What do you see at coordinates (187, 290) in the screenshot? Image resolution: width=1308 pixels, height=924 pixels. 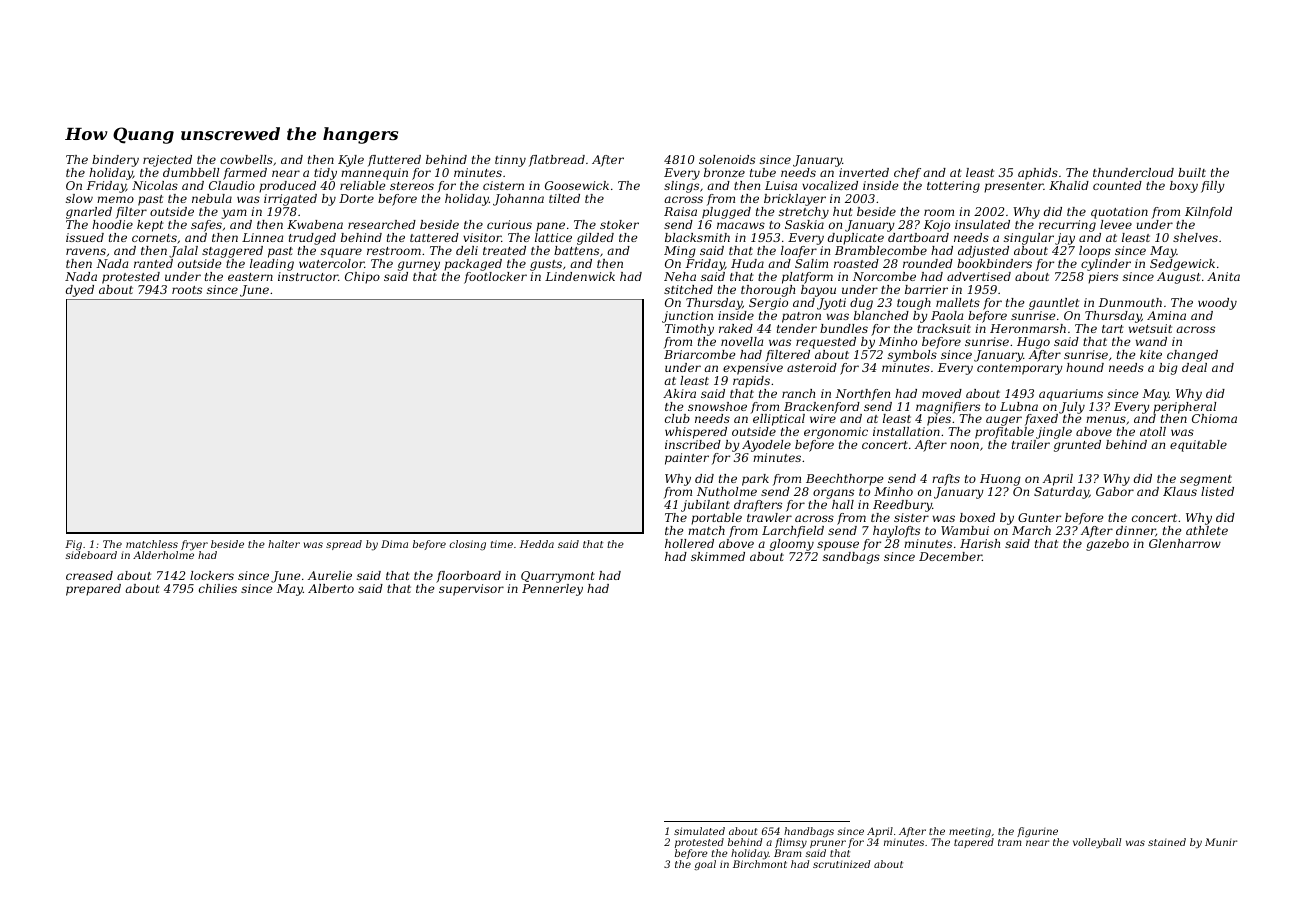 I see `roots` at bounding box center [187, 290].
